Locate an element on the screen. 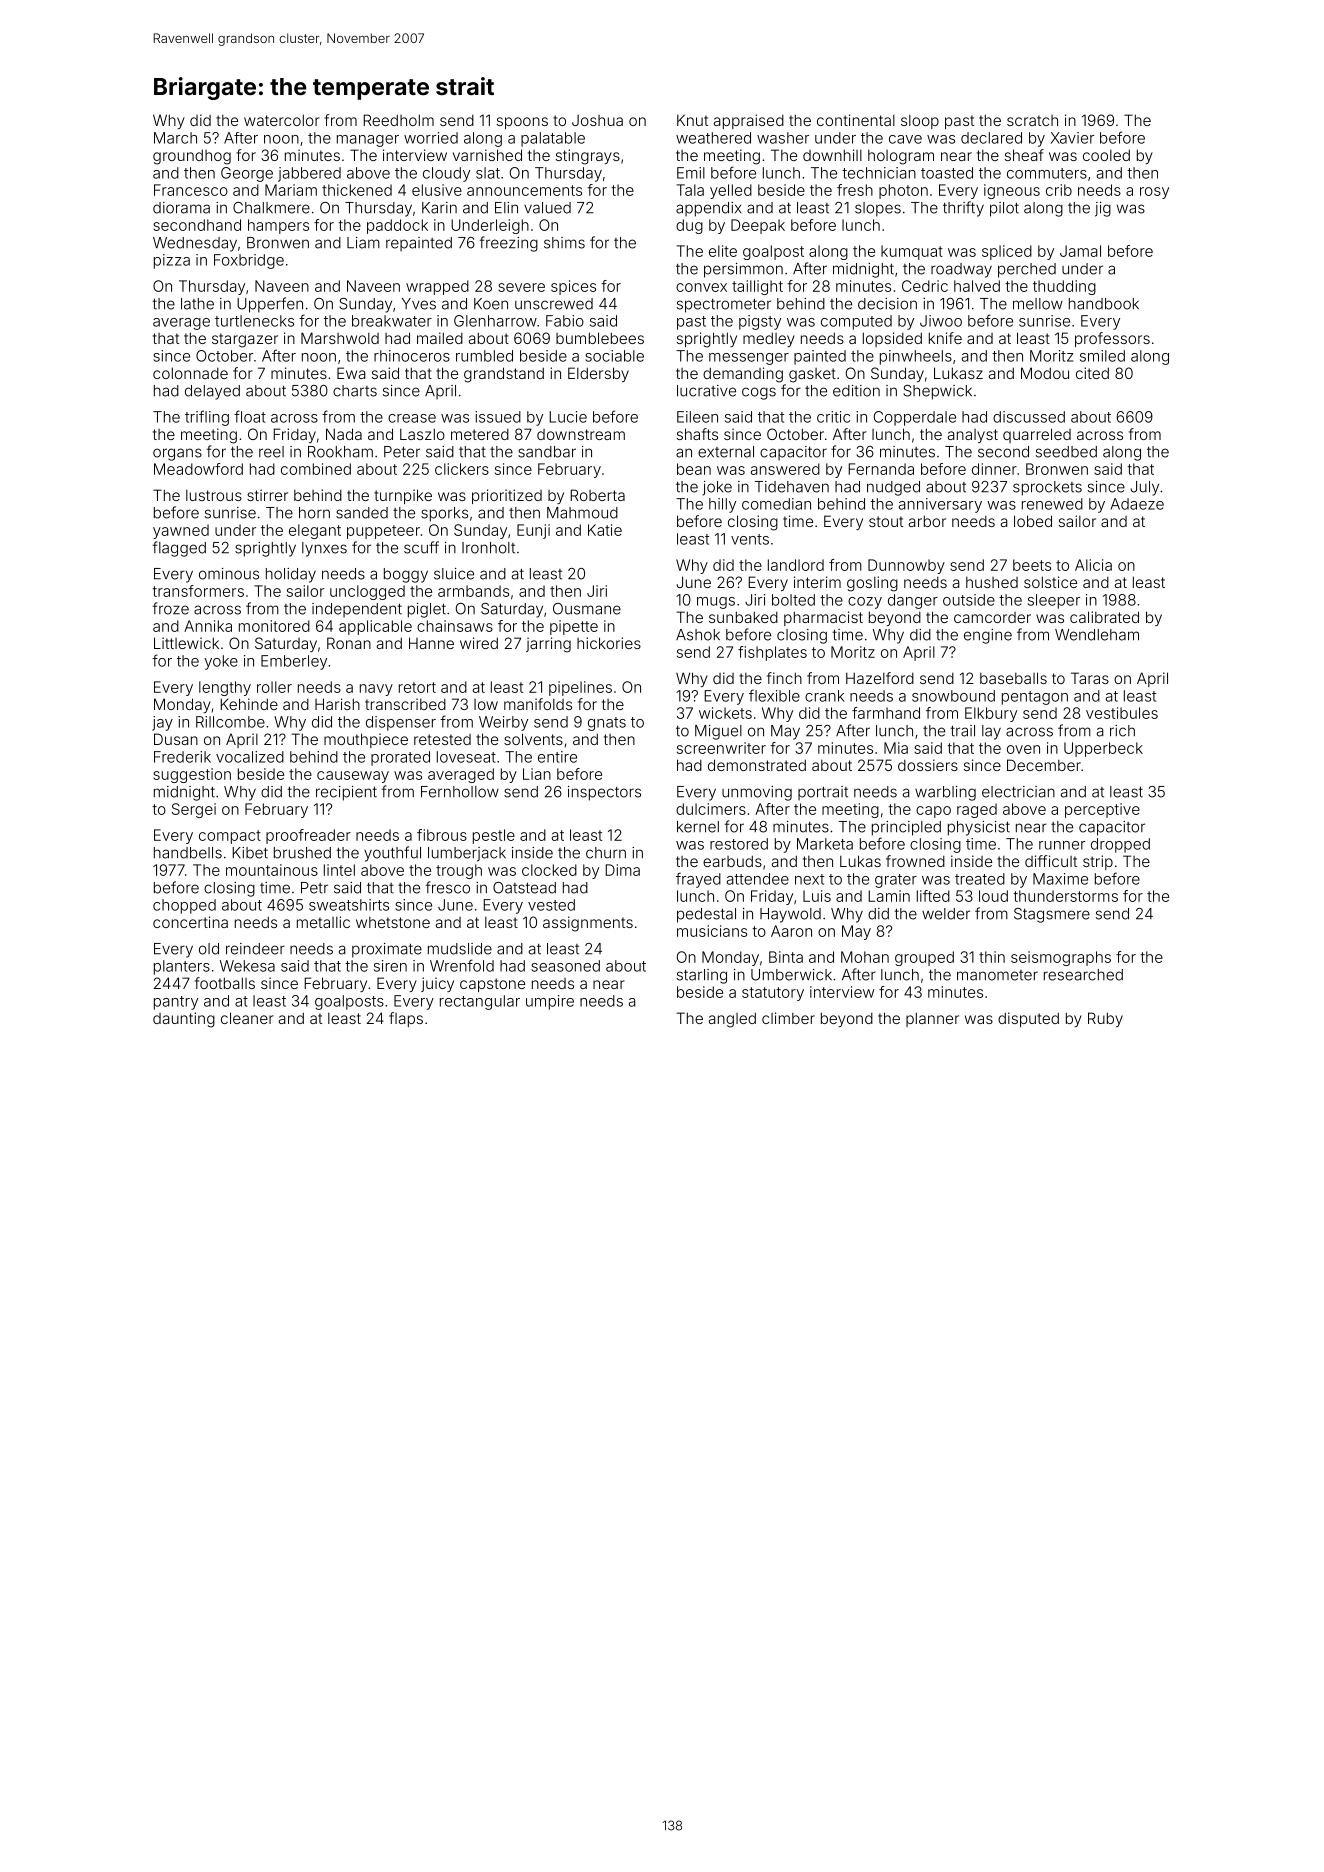 The image size is (1324, 1872). thudding is located at coordinates (1064, 287).
